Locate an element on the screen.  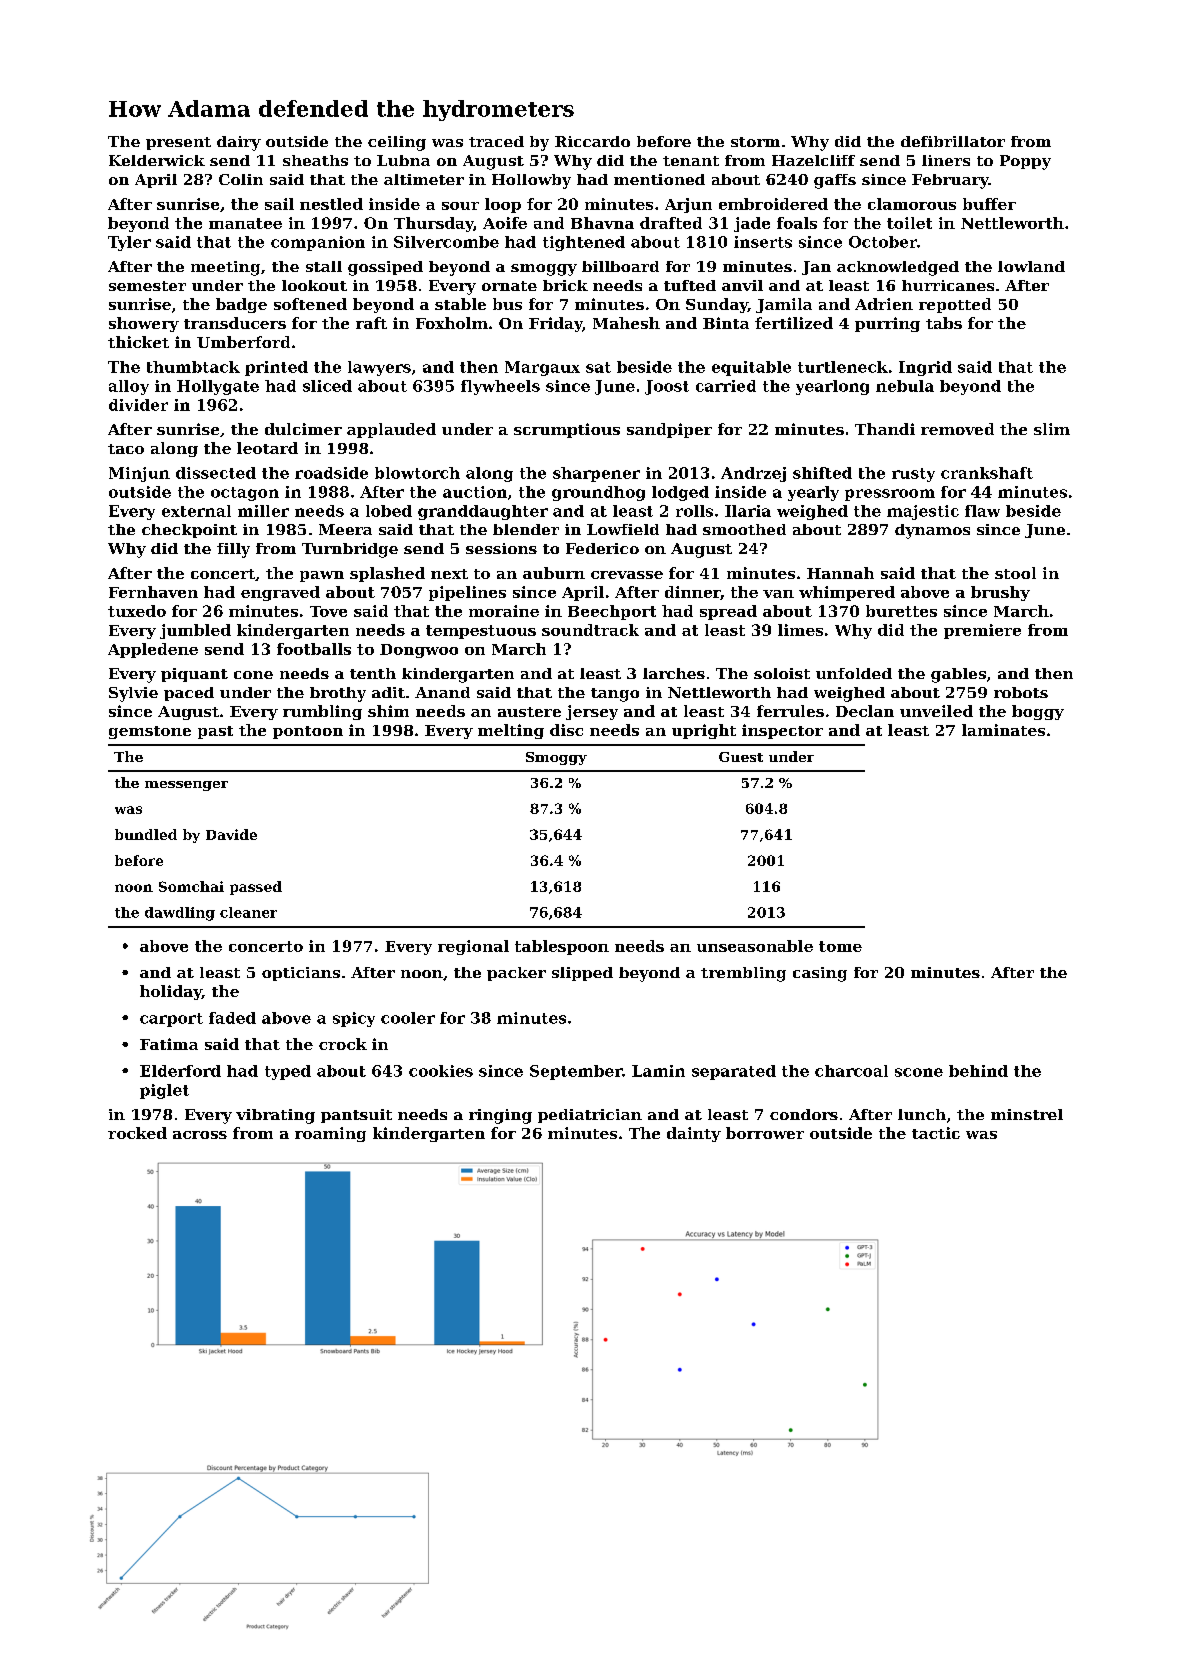
behind is located at coordinates (978, 1071).
